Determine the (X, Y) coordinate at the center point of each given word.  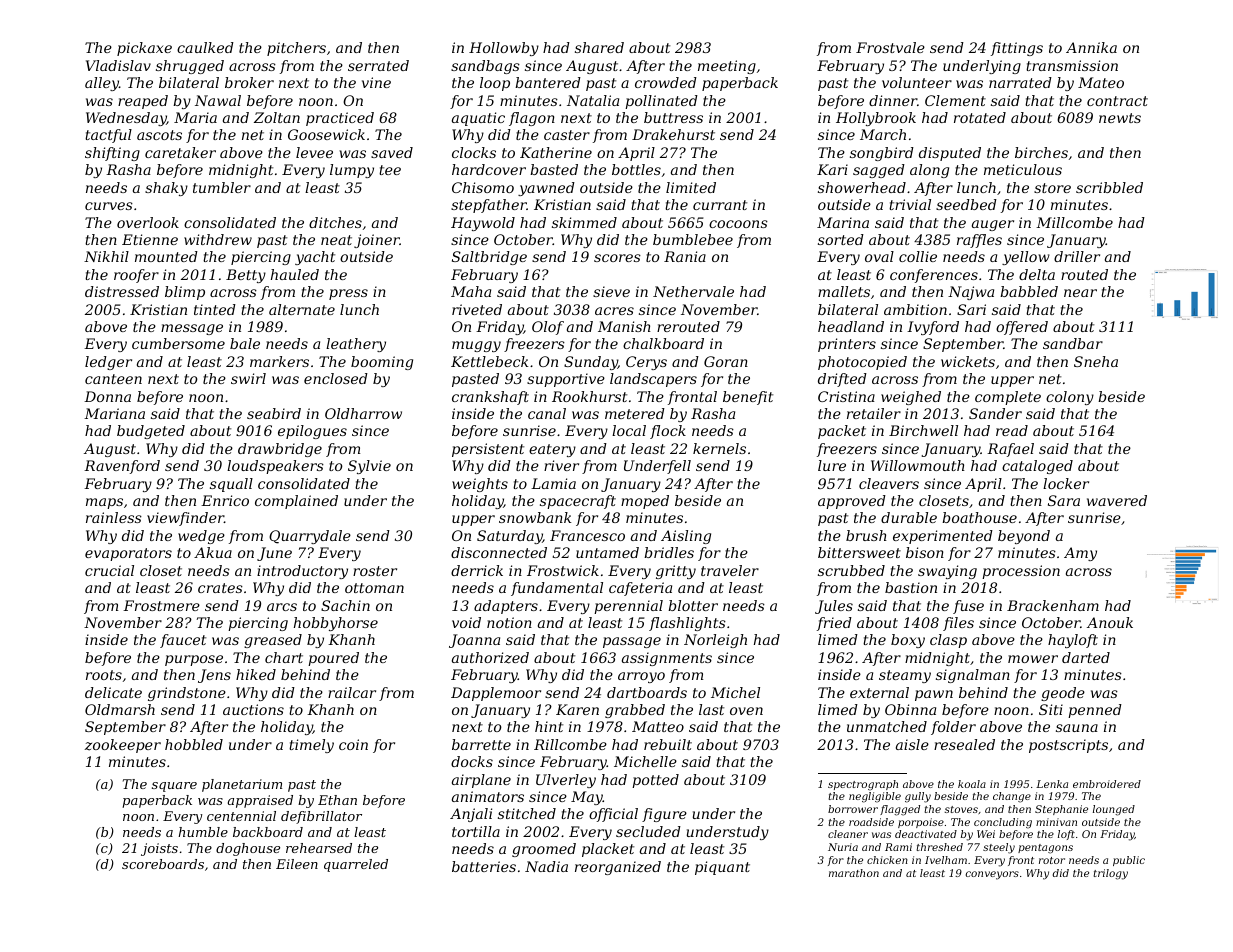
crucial (109, 570)
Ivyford (933, 328)
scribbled (1109, 187)
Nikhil (106, 256)
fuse (968, 607)
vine (376, 82)
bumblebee (693, 239)
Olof (548, 328)
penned (1095, 711)
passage (632, 642)
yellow (1026, 258)
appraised (260, 801)
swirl (248, 378)
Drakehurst (673, 134)
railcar (352, 692)
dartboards (647, 692)
